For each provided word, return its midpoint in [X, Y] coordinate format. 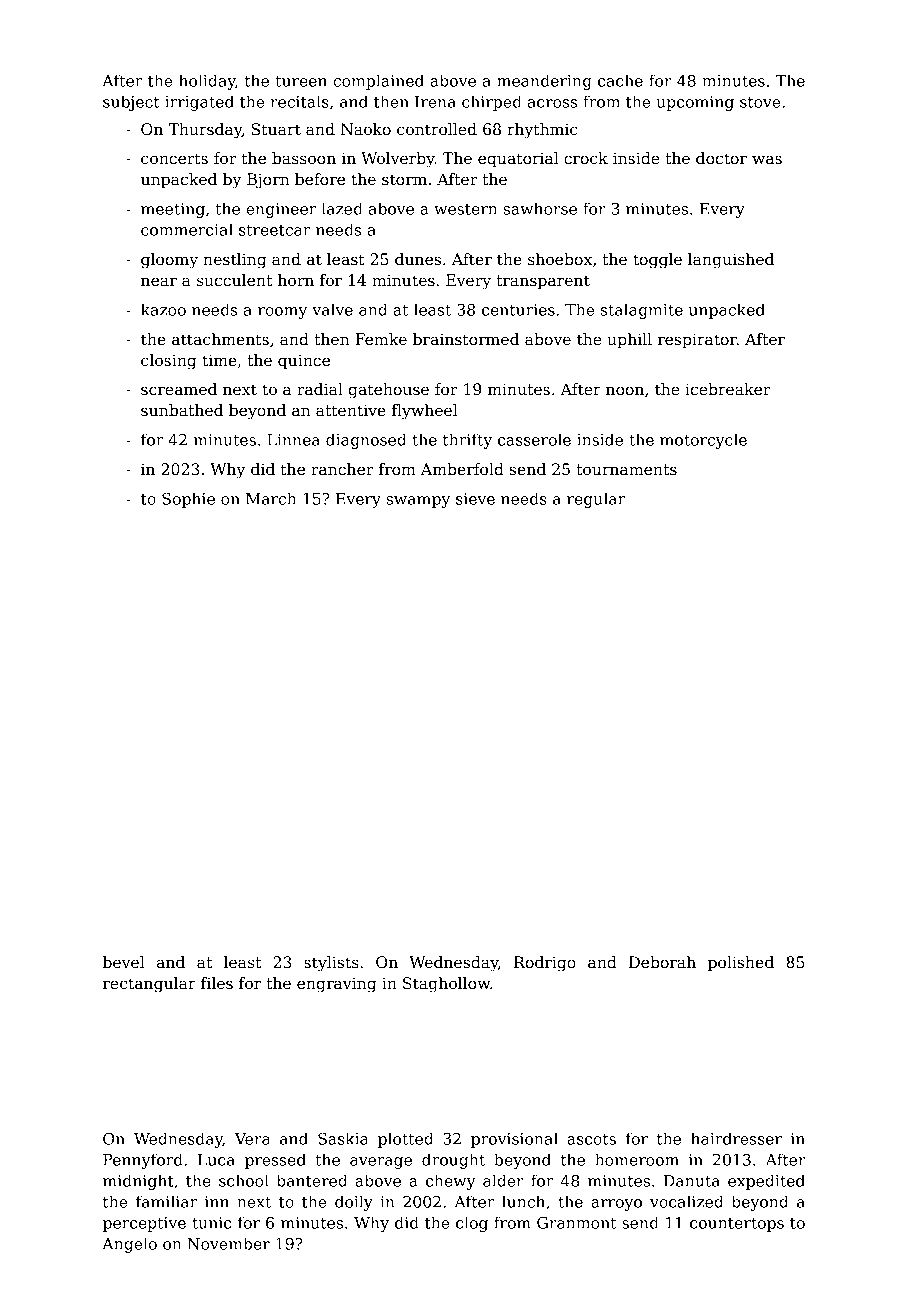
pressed [275, 1161]
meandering [544, 82]
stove [760, 102]
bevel [124, 962]
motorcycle [703, 441]
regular [596, 500]
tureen [301, 81]
